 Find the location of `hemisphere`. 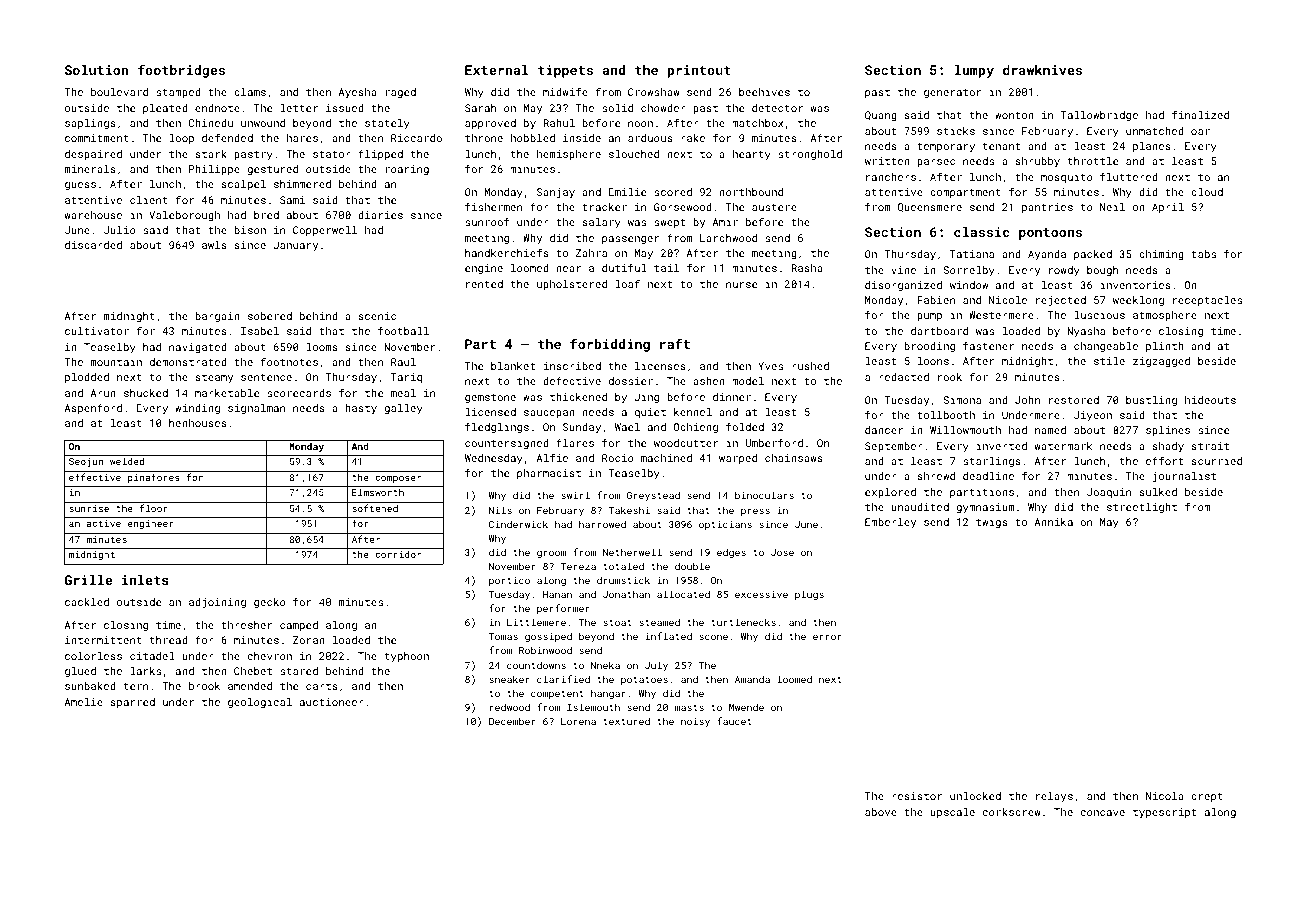

hemisphere is located at coordinates (569, 155).
